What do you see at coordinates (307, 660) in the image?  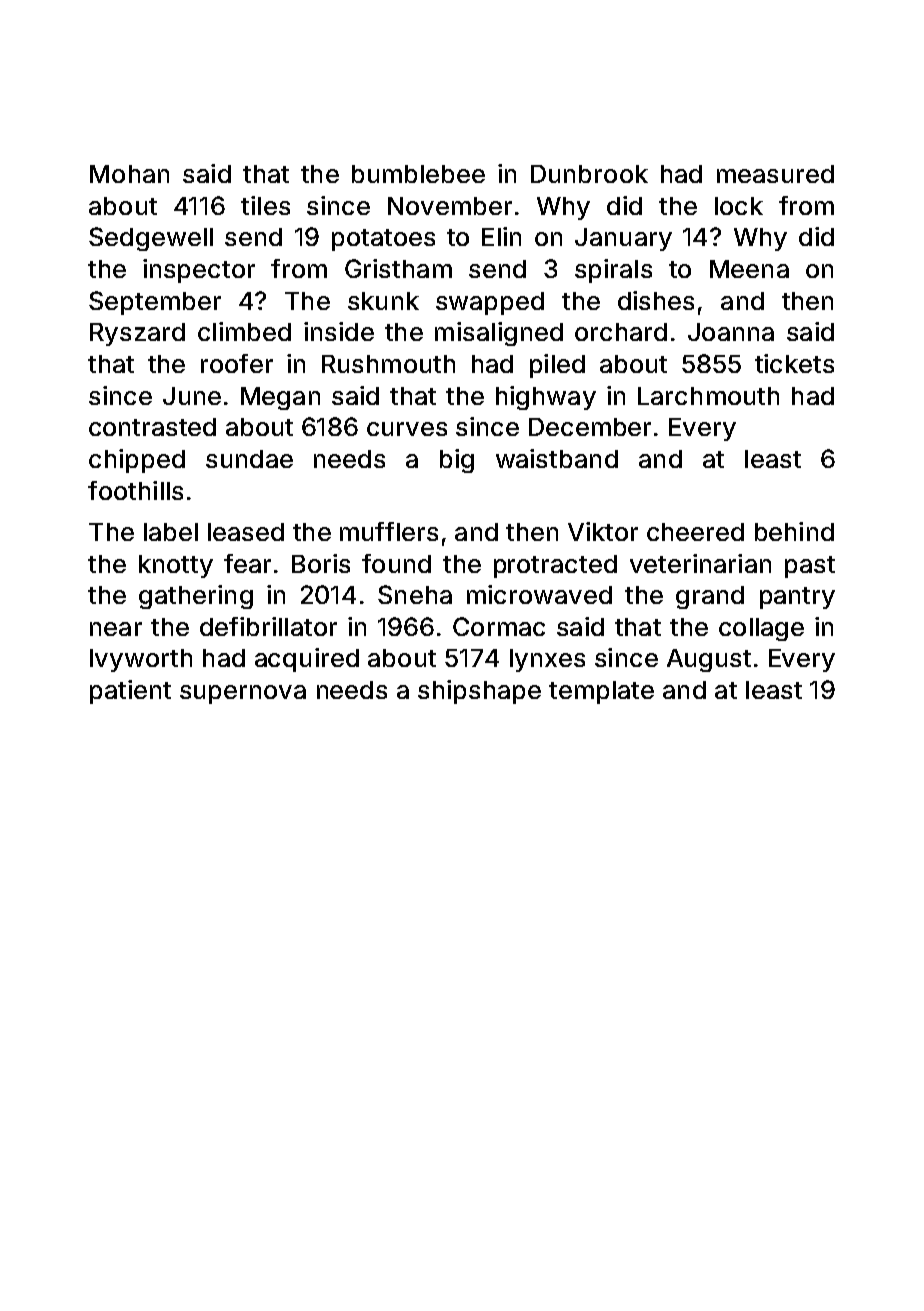 I see `acquired` at bounding box center [307, 660].
